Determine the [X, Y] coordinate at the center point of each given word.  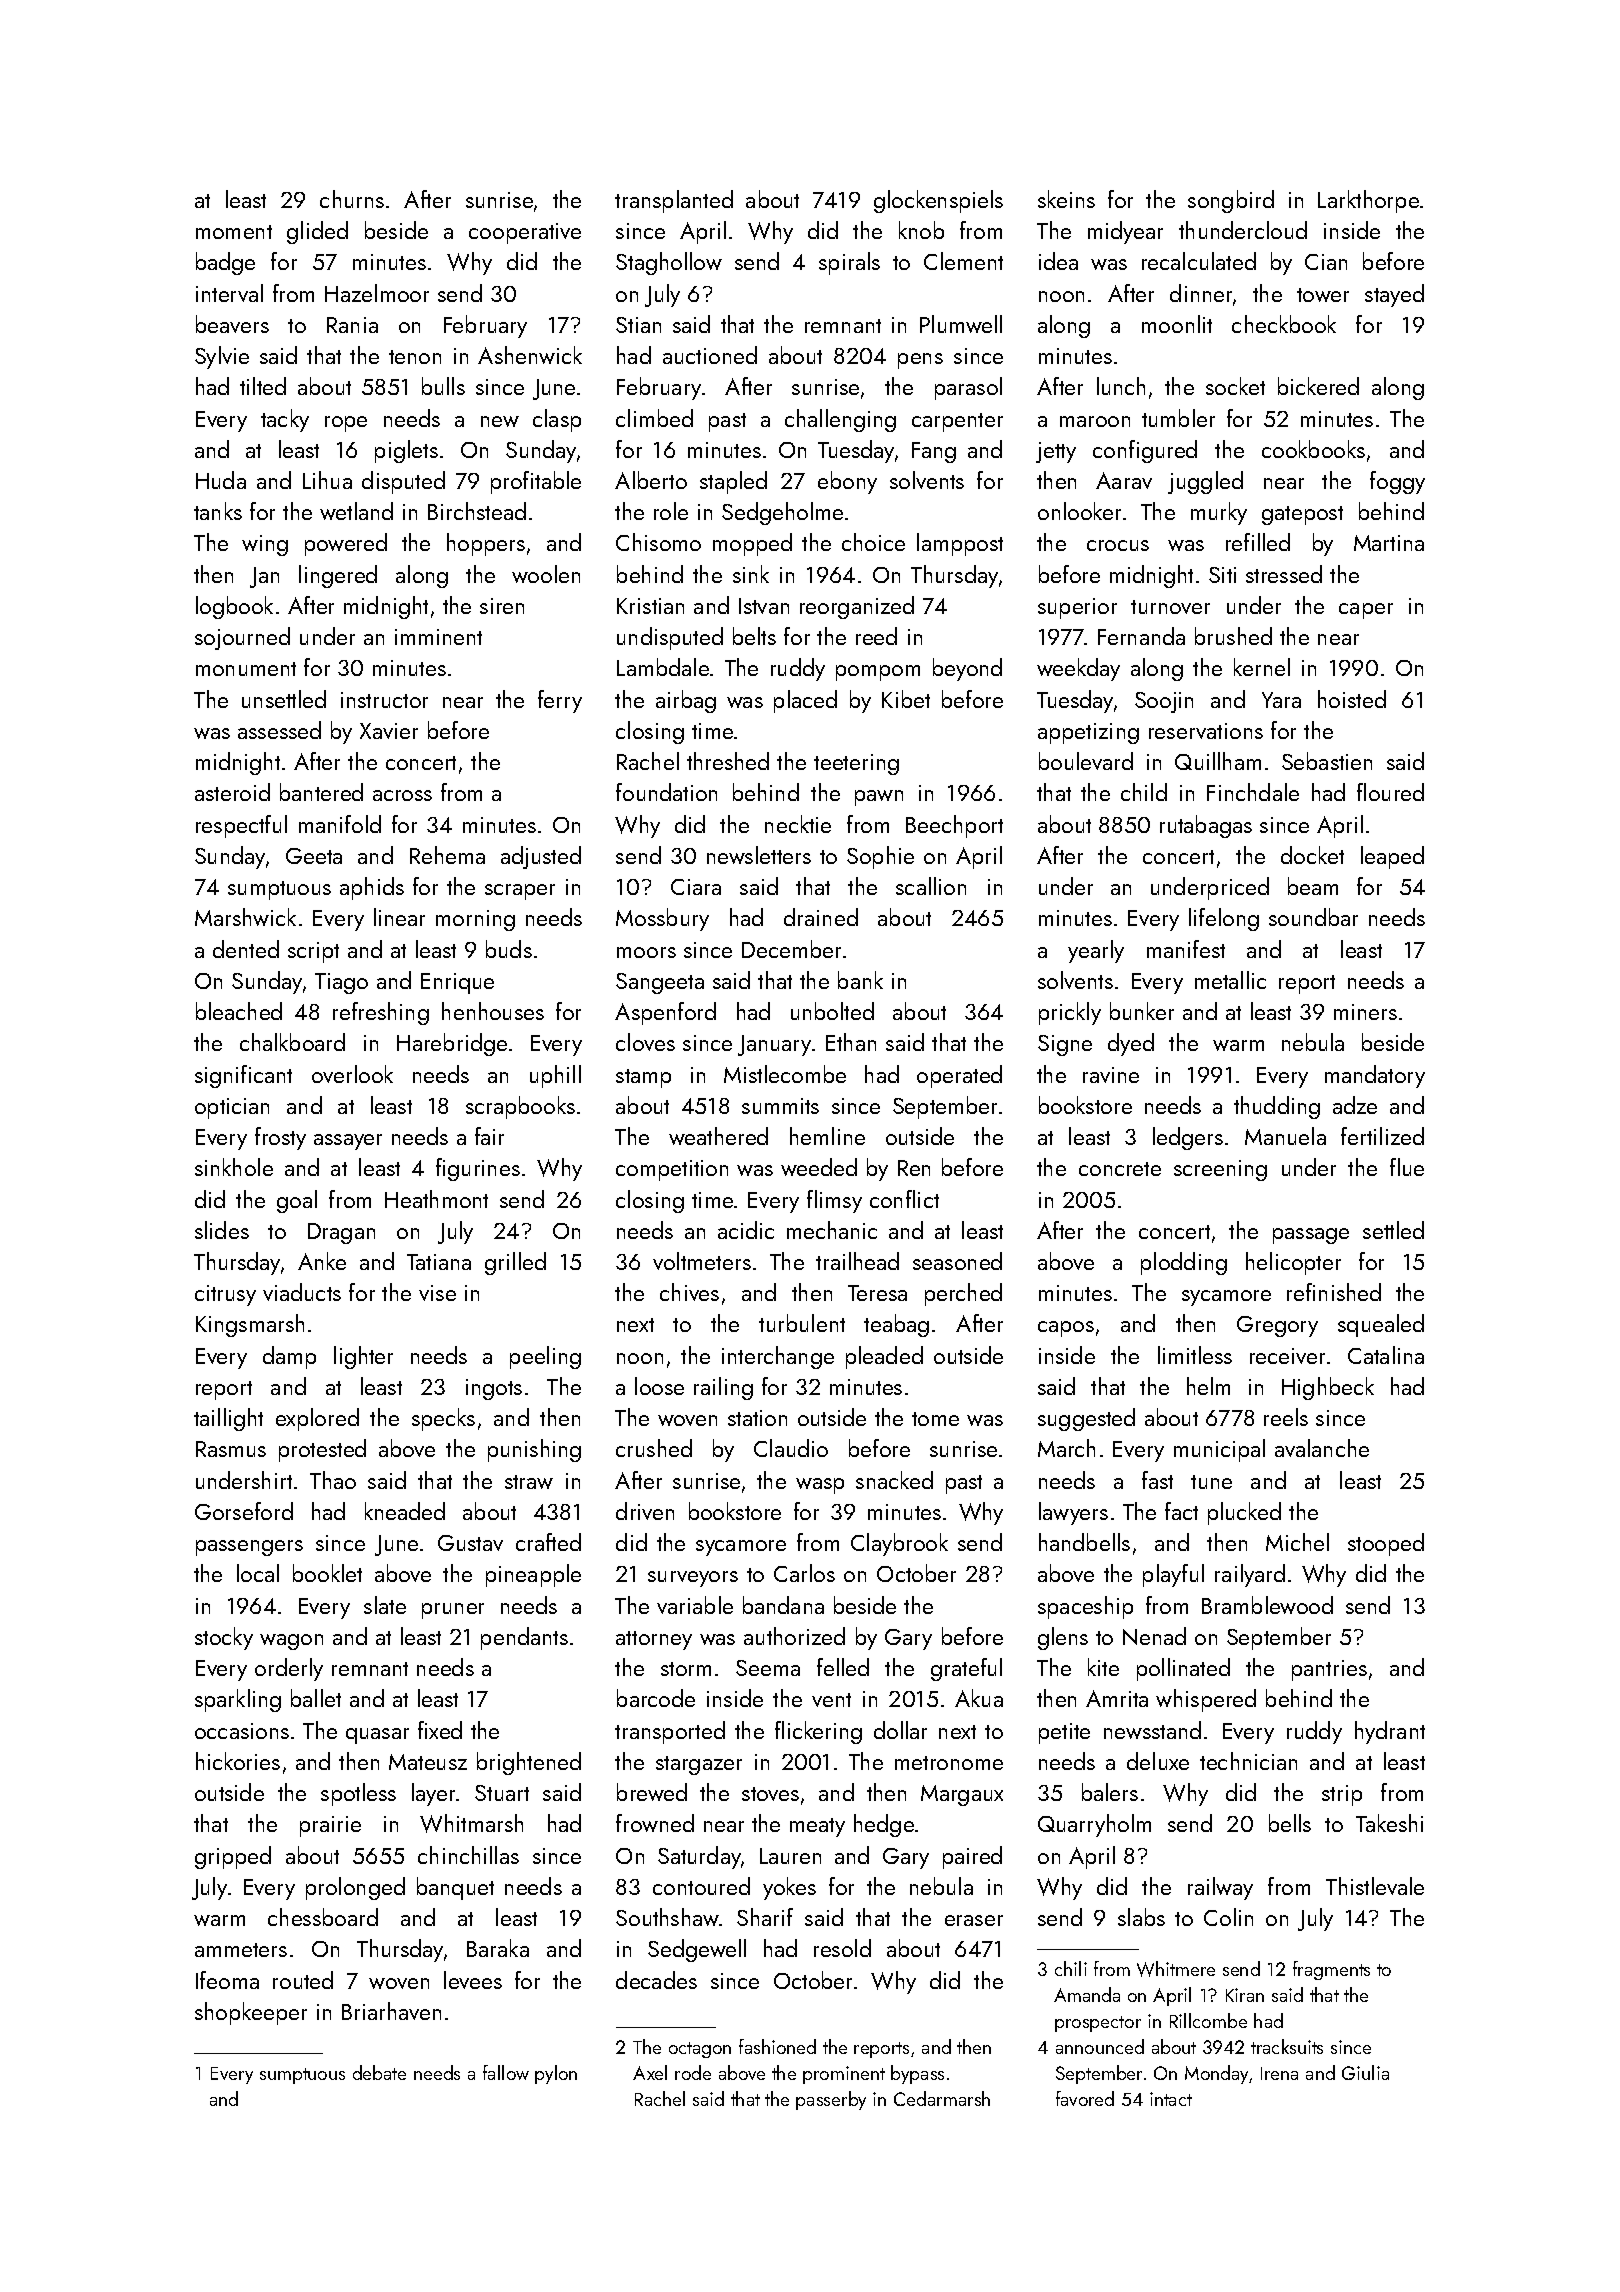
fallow [506, 2072]
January [774, 1045]
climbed [654, 418]
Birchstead [477, 511]
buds [509, 949]
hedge [884, 1825]
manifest [1186, 949]
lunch [1121, 386]
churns [352, 199]
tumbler [1178, 418]
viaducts [302, 1292]
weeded [819, 1167]
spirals [849, 263]
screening [1220, 1170]
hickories [238, 1761]
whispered [1206, 1700]
